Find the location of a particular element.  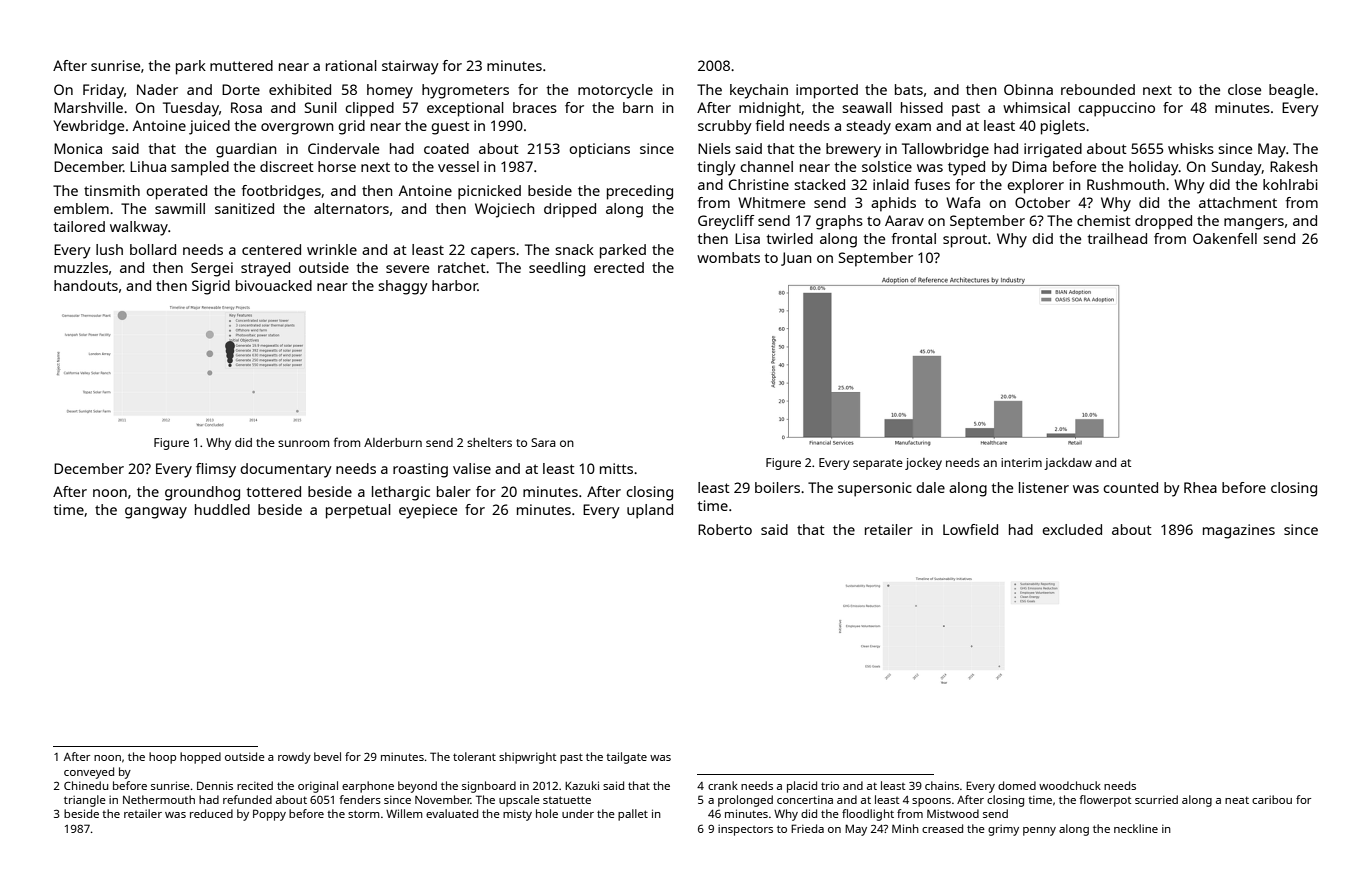

Poppy is located at coordinates (269, 815).
